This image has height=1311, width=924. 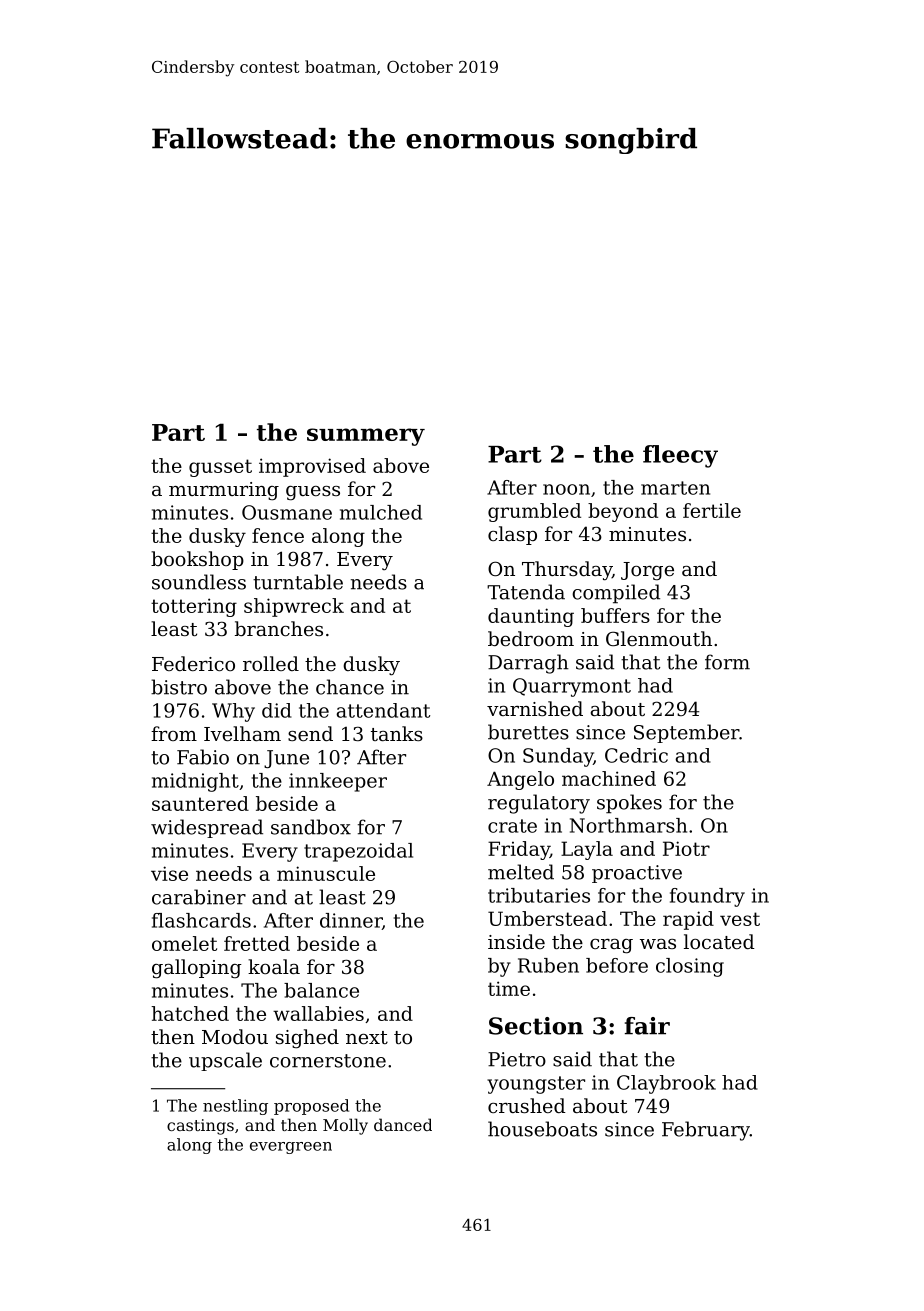 I want to click on clasp, so click(x=512, y=535).
